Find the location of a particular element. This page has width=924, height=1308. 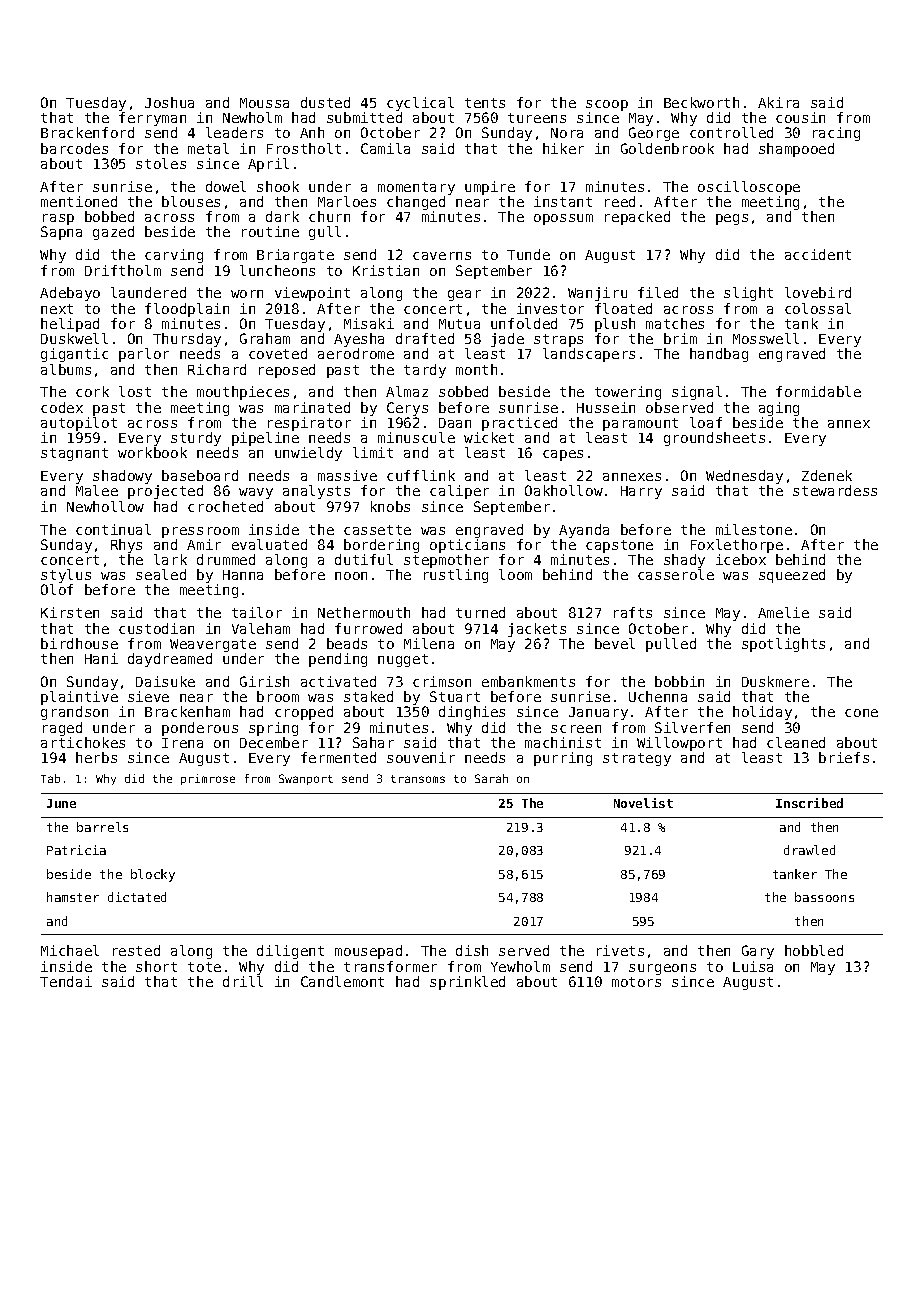

stewardess is located at coordinates (835, 490).
